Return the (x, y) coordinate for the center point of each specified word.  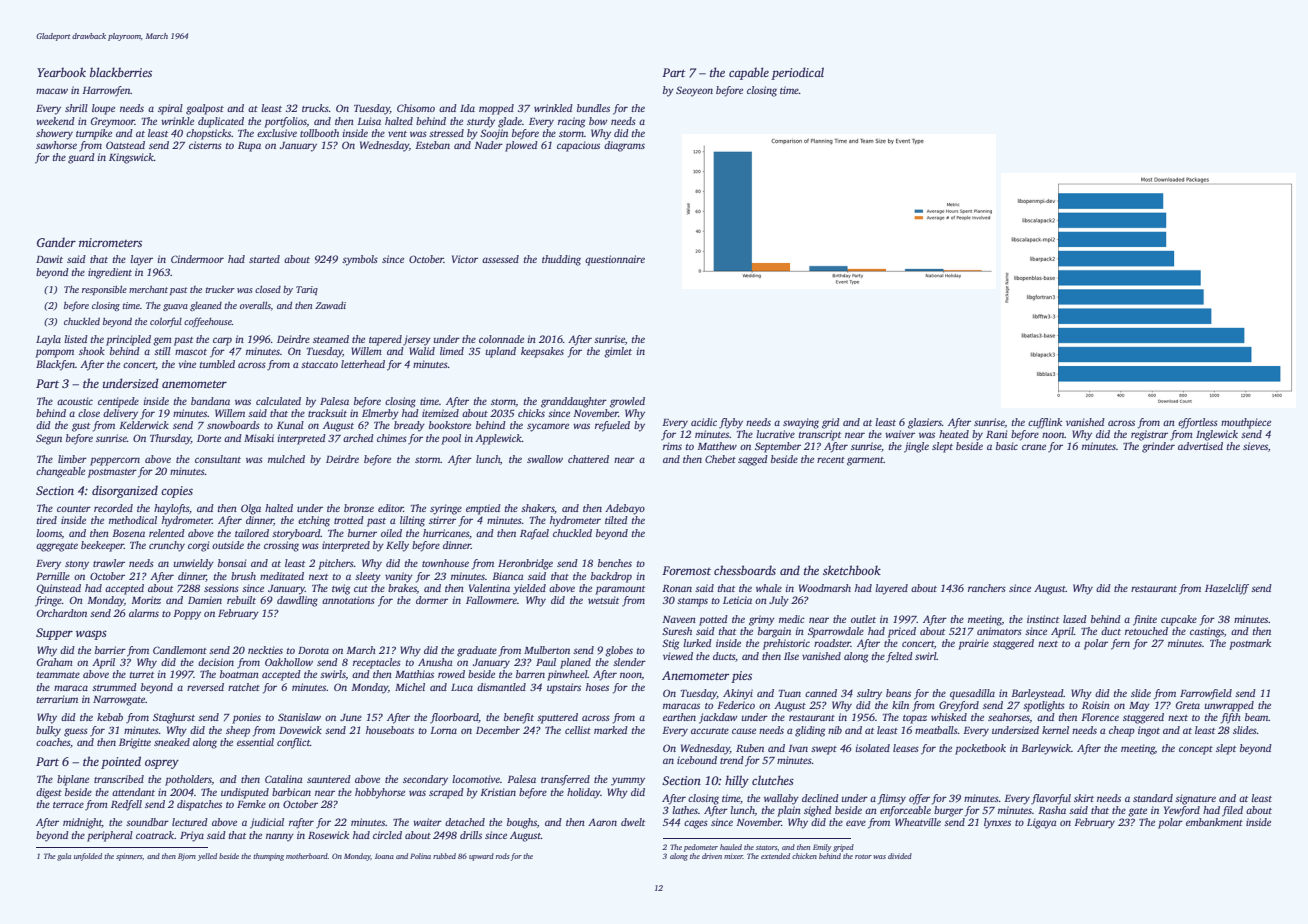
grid (831, 423)
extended (775, 856)
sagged (753, 460)
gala (64, 857)
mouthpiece (1246, 423)
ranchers (987, 588)
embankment (1214, 822)
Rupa (249, 147)
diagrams (624, 146)
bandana (210, 401)
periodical (797, 73)
